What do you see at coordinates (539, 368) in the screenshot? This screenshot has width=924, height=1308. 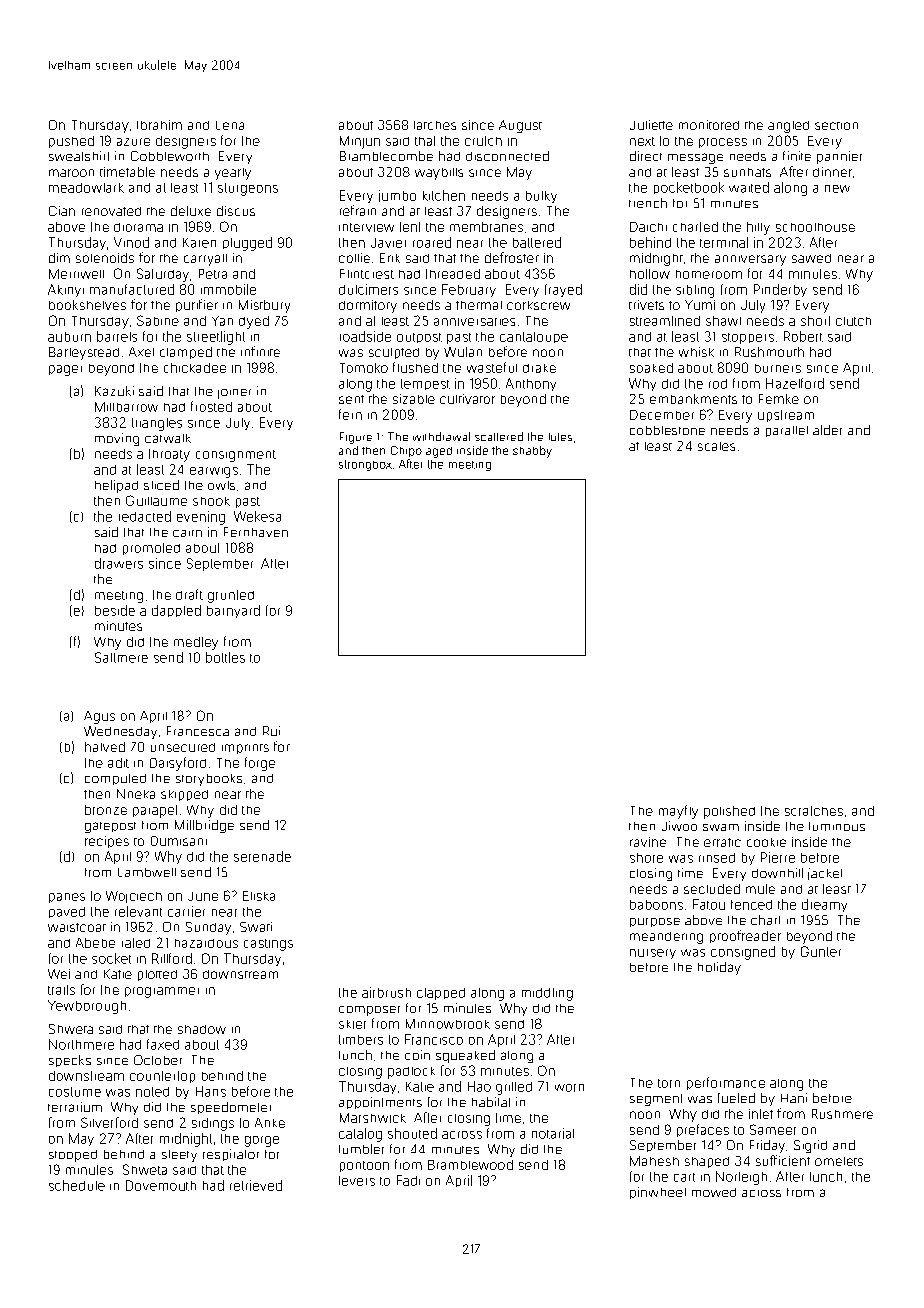 I see `drake` at bounding box center [539, 368].
